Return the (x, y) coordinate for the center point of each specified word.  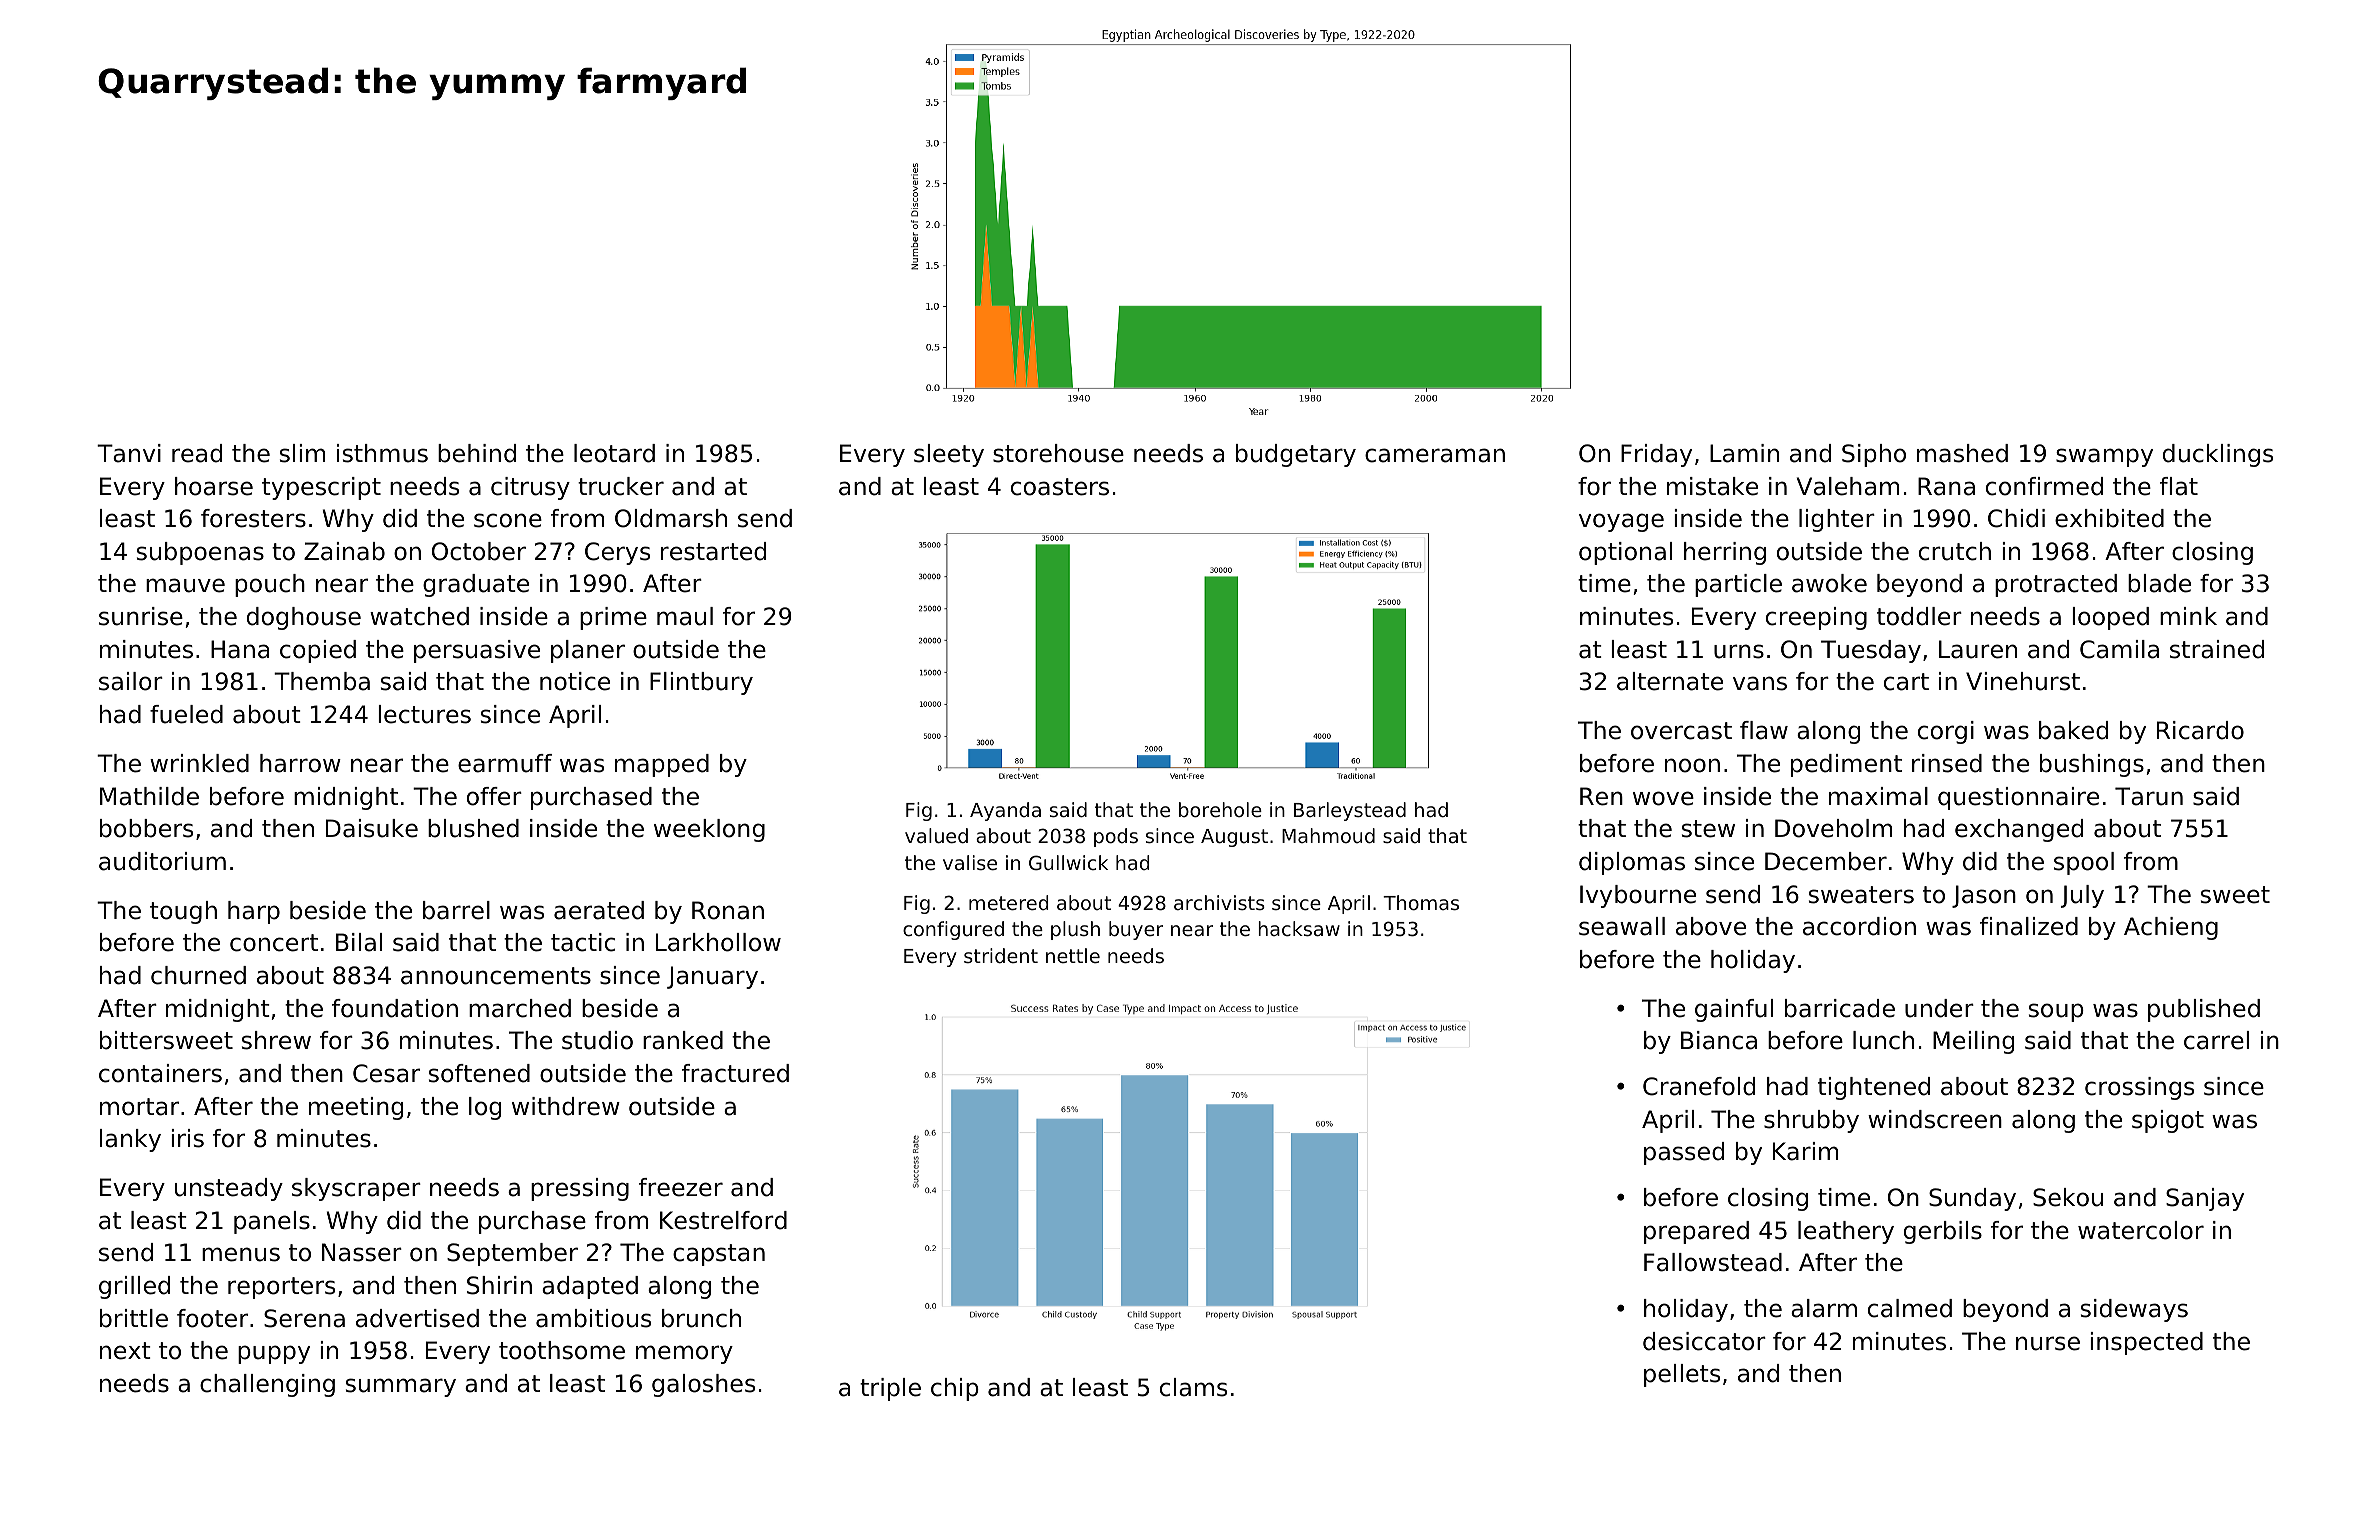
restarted (713, 551)
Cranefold (1699, 1086)
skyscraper (356, 1189)
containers (160, 1073)
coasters (1060, 487)
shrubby (1811, 1121)
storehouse (1058, 453)
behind (477, 453)
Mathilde (149, 796)
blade (2159, 583)
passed (1684, 1153)
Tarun (2149, 796)
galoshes (703, 1385)
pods (1116, 837)
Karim (1805, 1151)
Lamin (1744, 453)
